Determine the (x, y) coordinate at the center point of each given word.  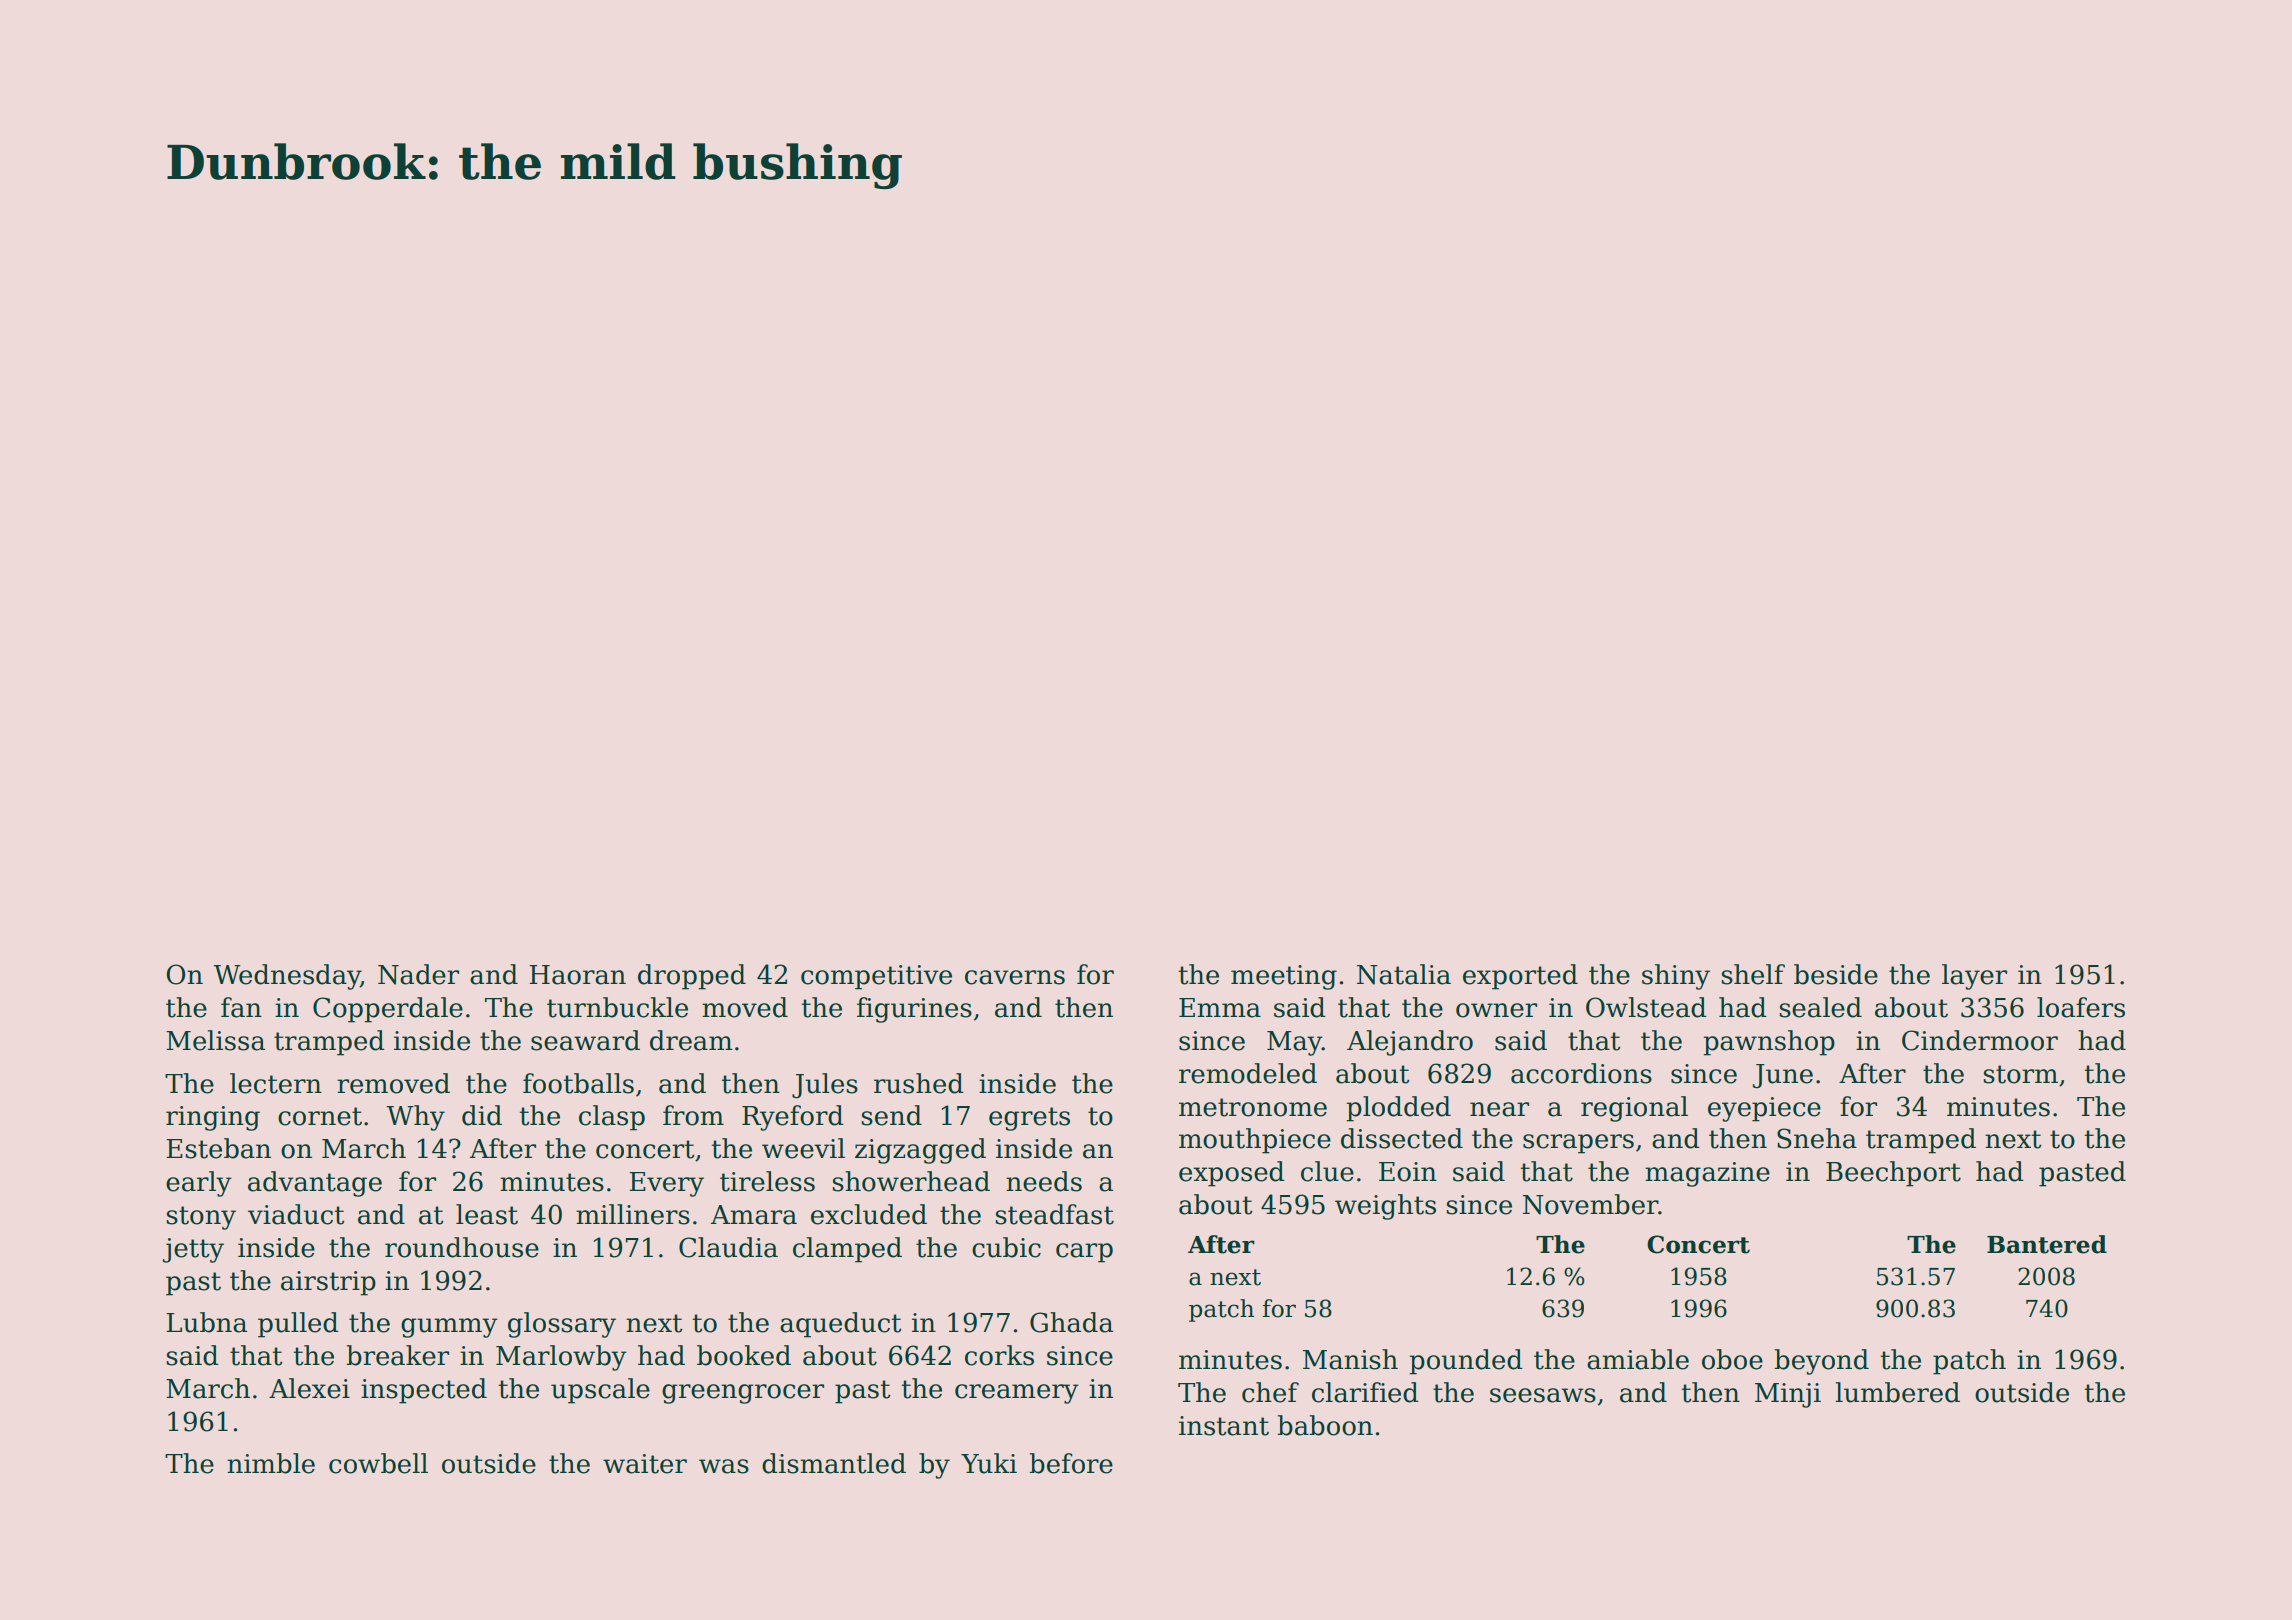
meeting (1284, 977)
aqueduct (841, 1325)
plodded (1399, 1109)
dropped (692, 977)
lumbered (1897, 1392)
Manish (1350, 1359)
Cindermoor (1980, 1040)
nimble (271, 1463)
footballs (578, 1083)
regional (1634, 1109)
